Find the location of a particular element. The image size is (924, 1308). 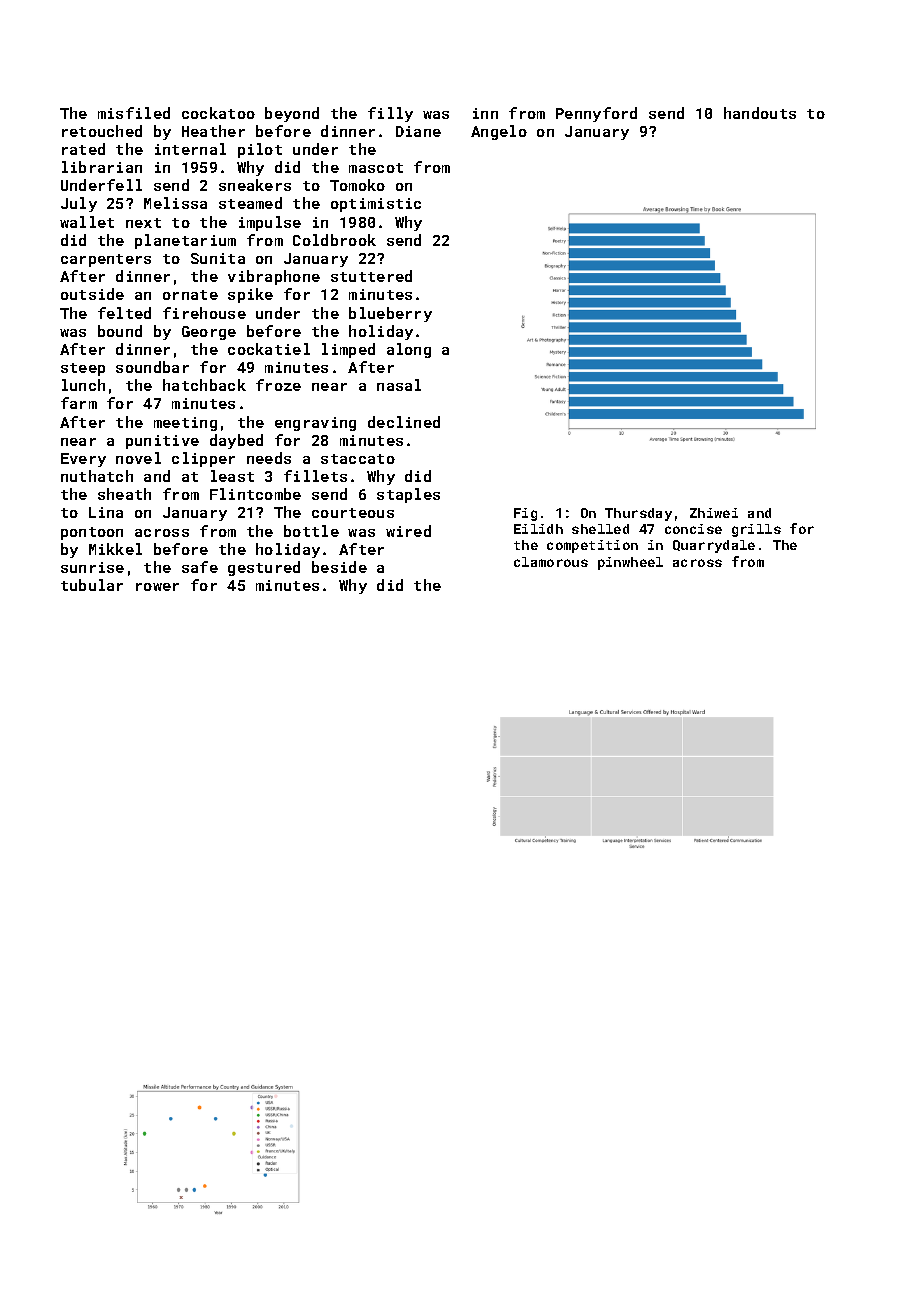

Pennyford is located at coordinates (596, 114).
